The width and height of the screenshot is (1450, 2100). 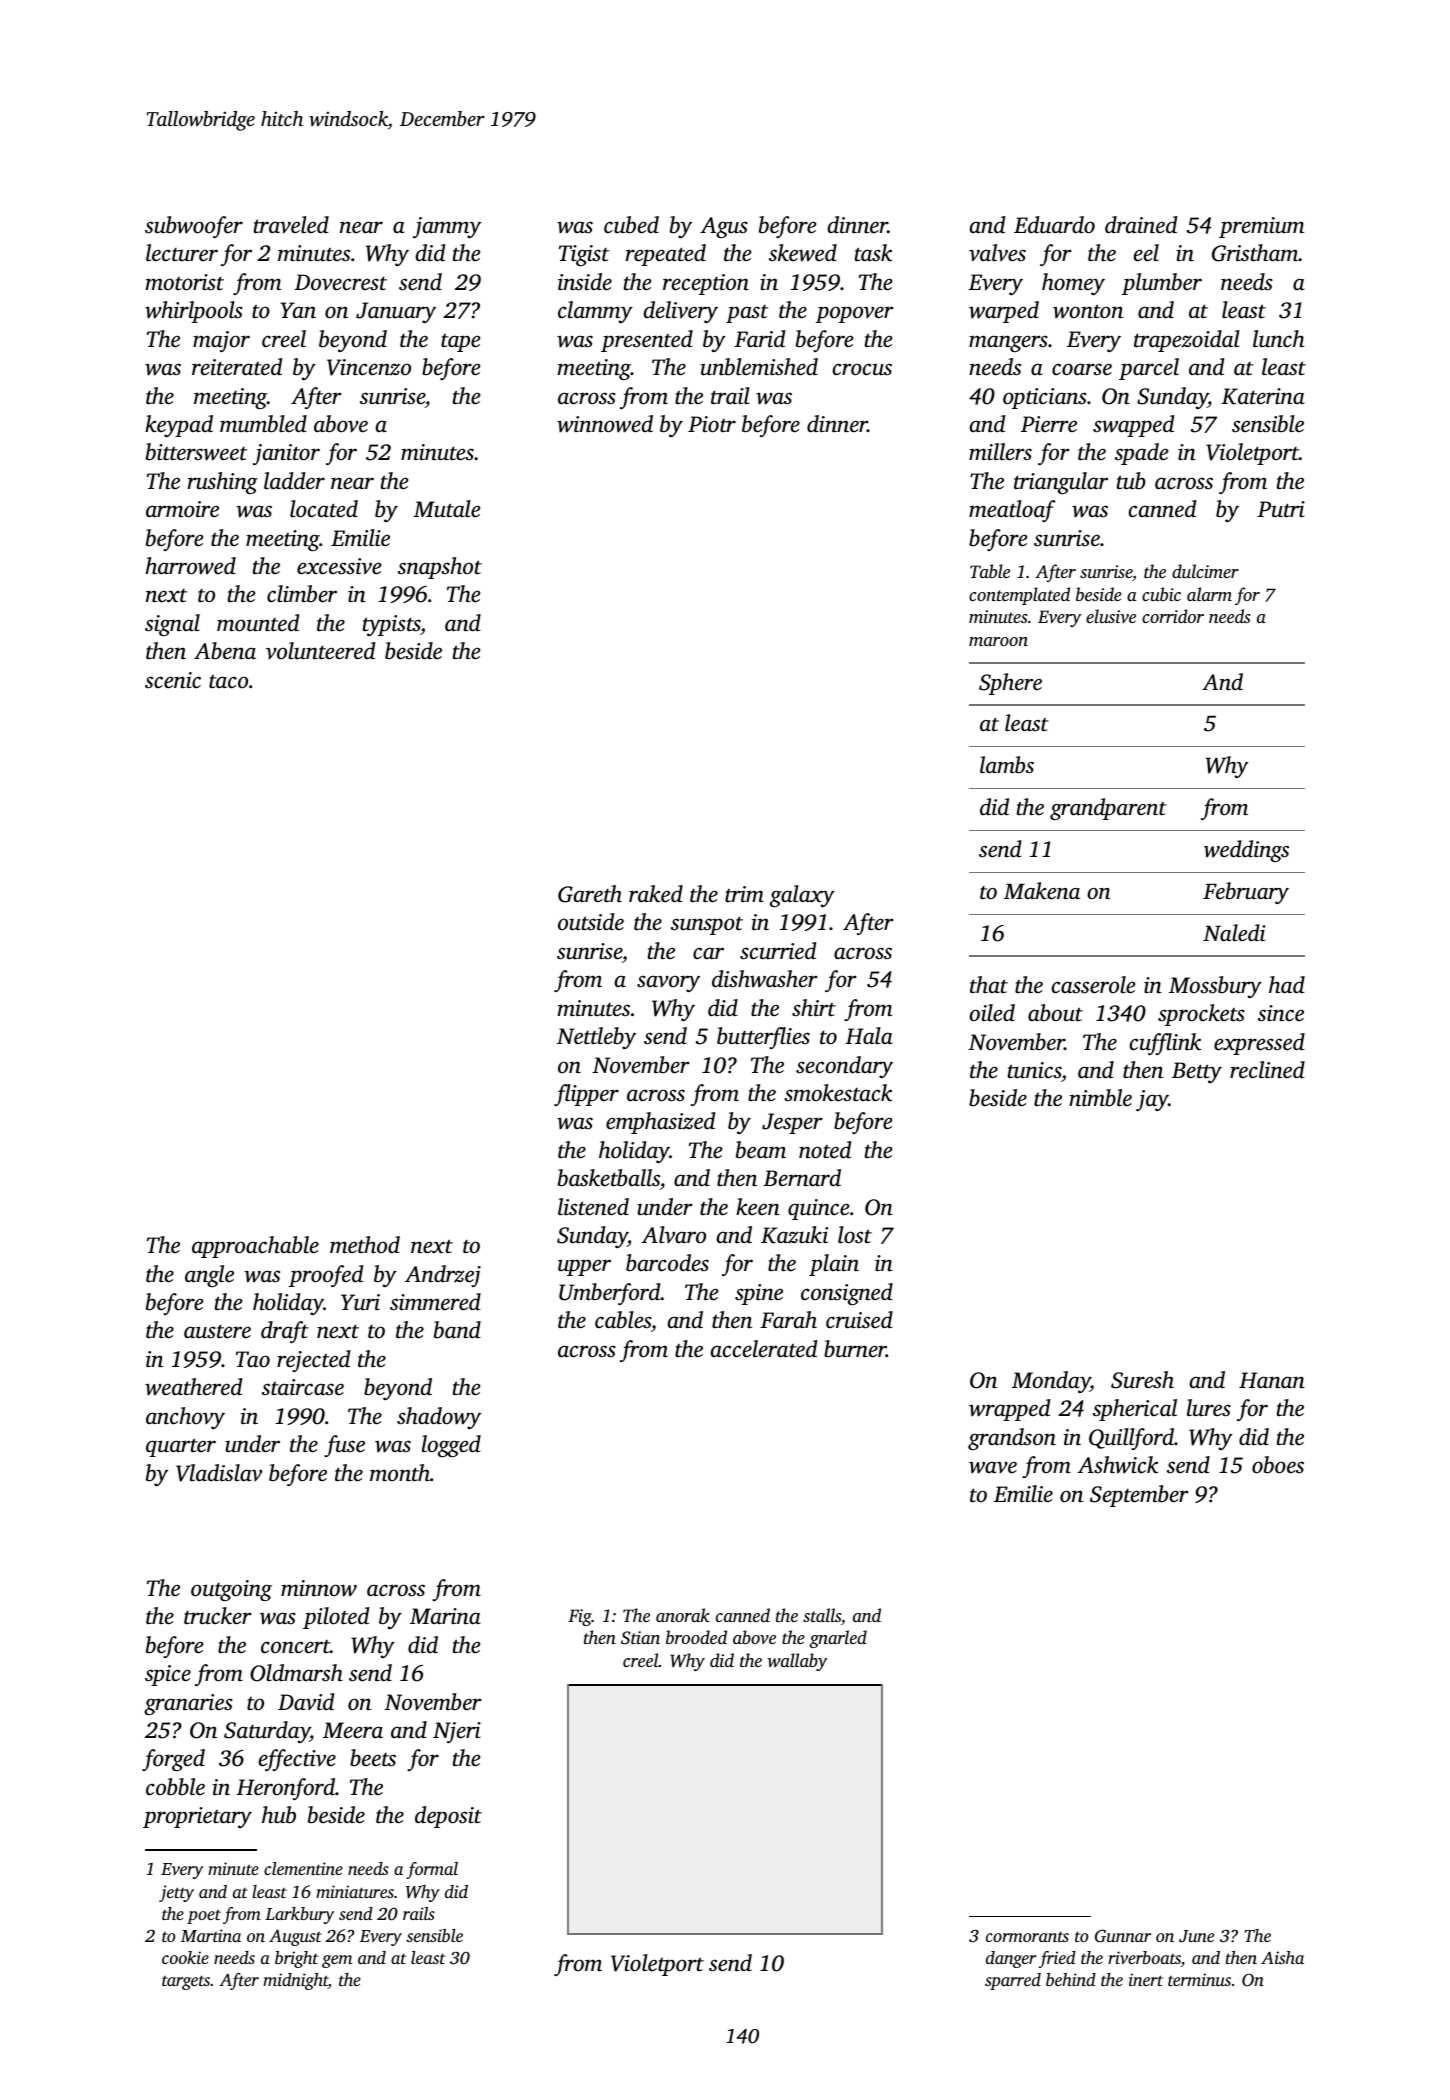 I want to click on Hanan, so click(x=1272, y=1380).
